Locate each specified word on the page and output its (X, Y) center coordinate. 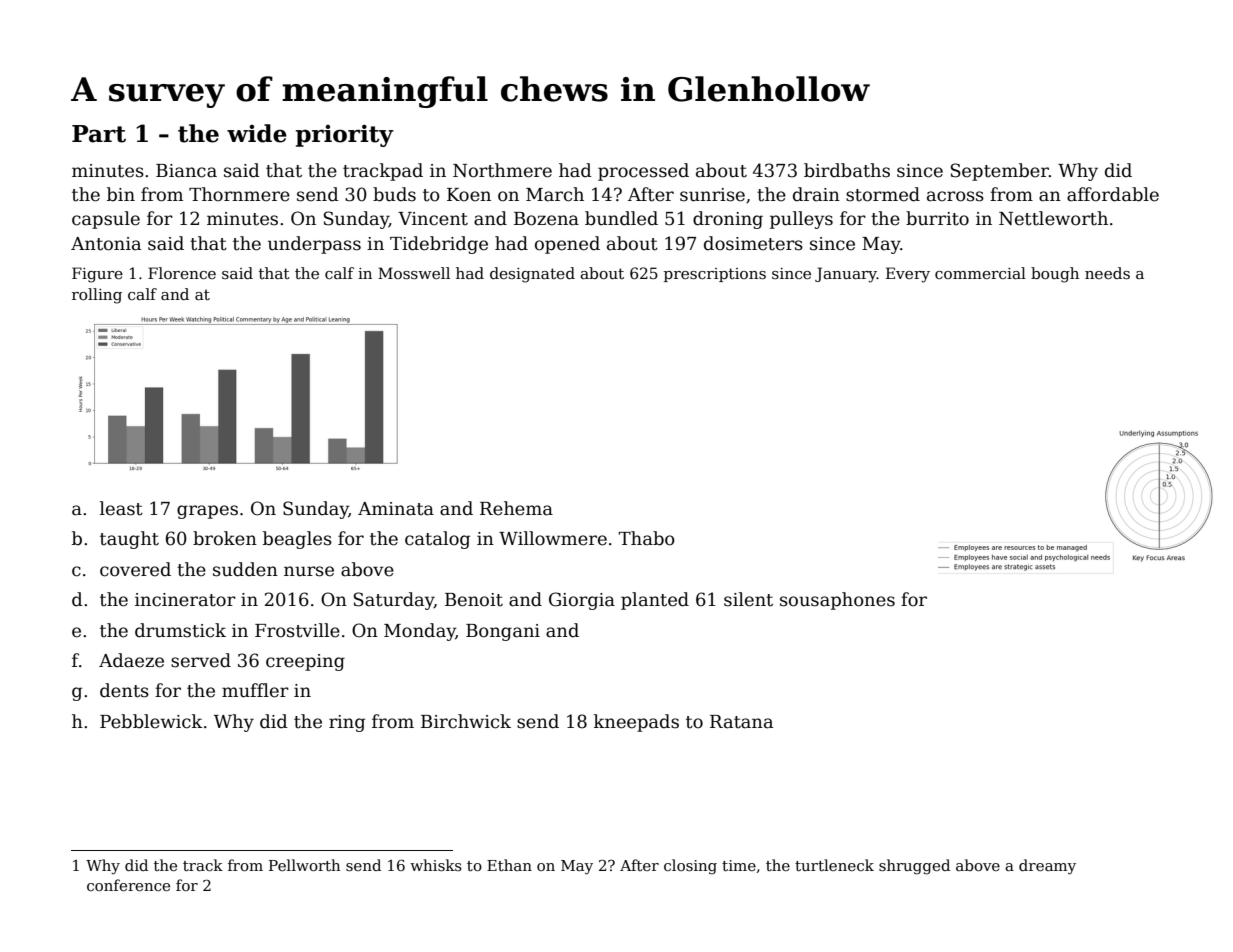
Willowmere (553, 538)
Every (908, 275)
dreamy (1047, 867)
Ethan (509, 865)
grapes (207, 512)
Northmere (502, 170)
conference (128, 885)
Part (99, 134)
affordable (1113, 194)
